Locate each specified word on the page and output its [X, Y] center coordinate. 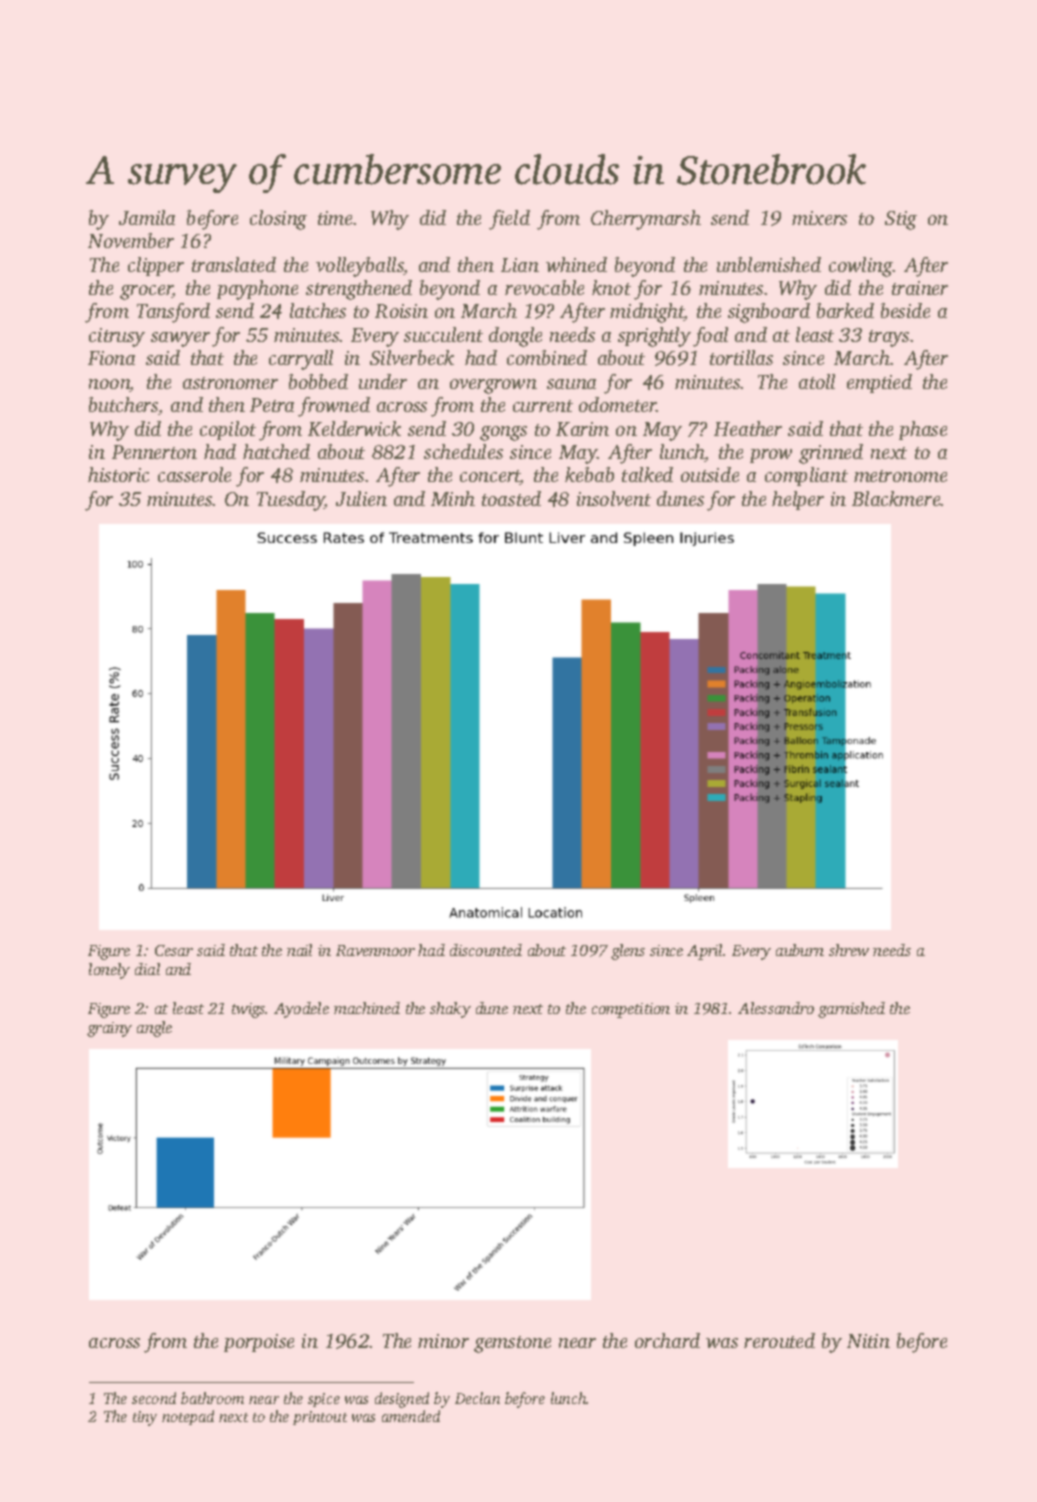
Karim [582, 429]
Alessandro [776, 1008]
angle [154, 1029]
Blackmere [896, 498]
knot [611, 287]
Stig [901, 220]
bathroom [212, 1398]
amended [411, 1416]
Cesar [174, 950]
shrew [849, 950]
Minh [453, 498]
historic [118, 474]
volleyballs [360, 267]
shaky [450, 1010]
